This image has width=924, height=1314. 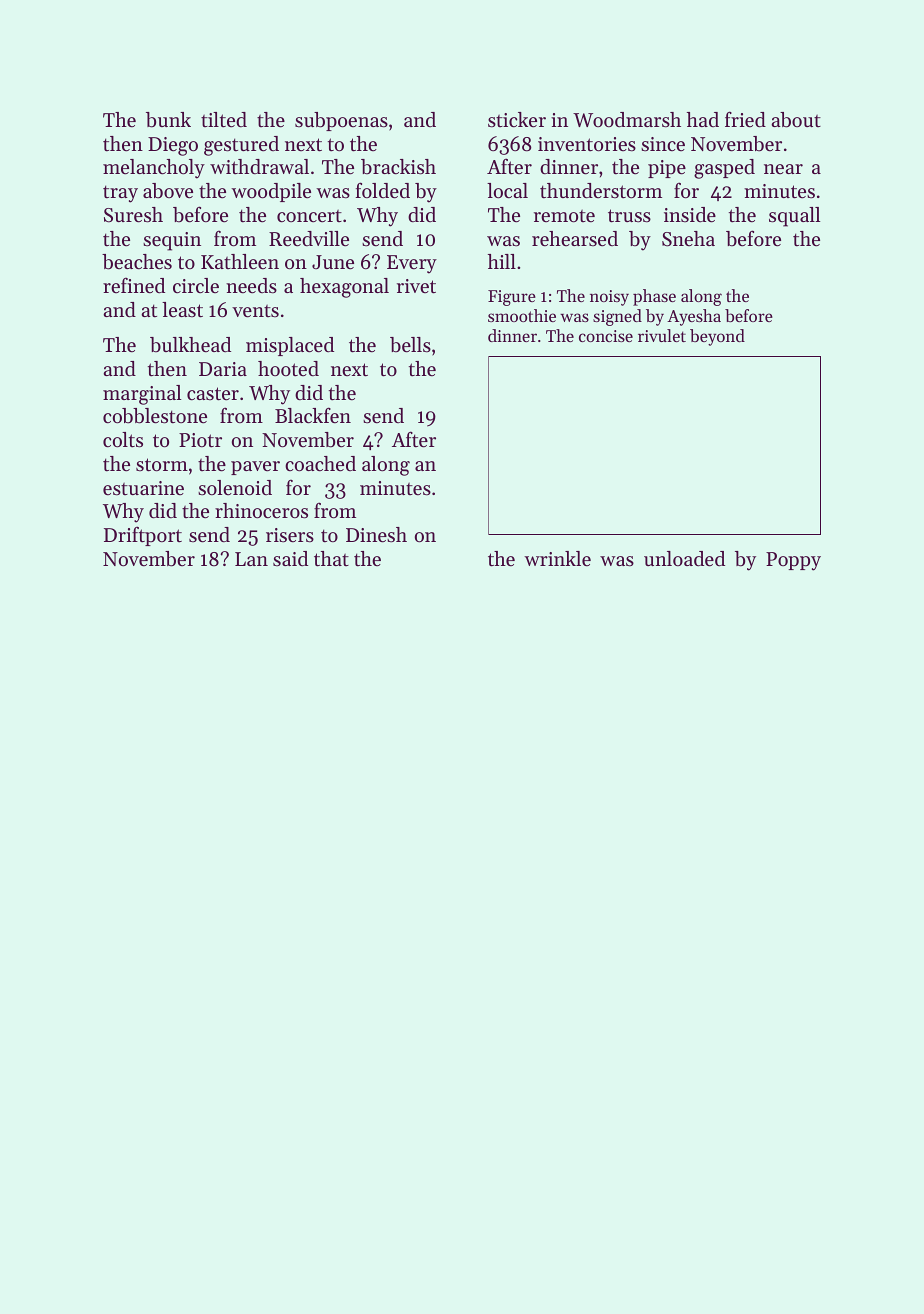 I want to click on bulkhead, so click(x=190, y=345).
